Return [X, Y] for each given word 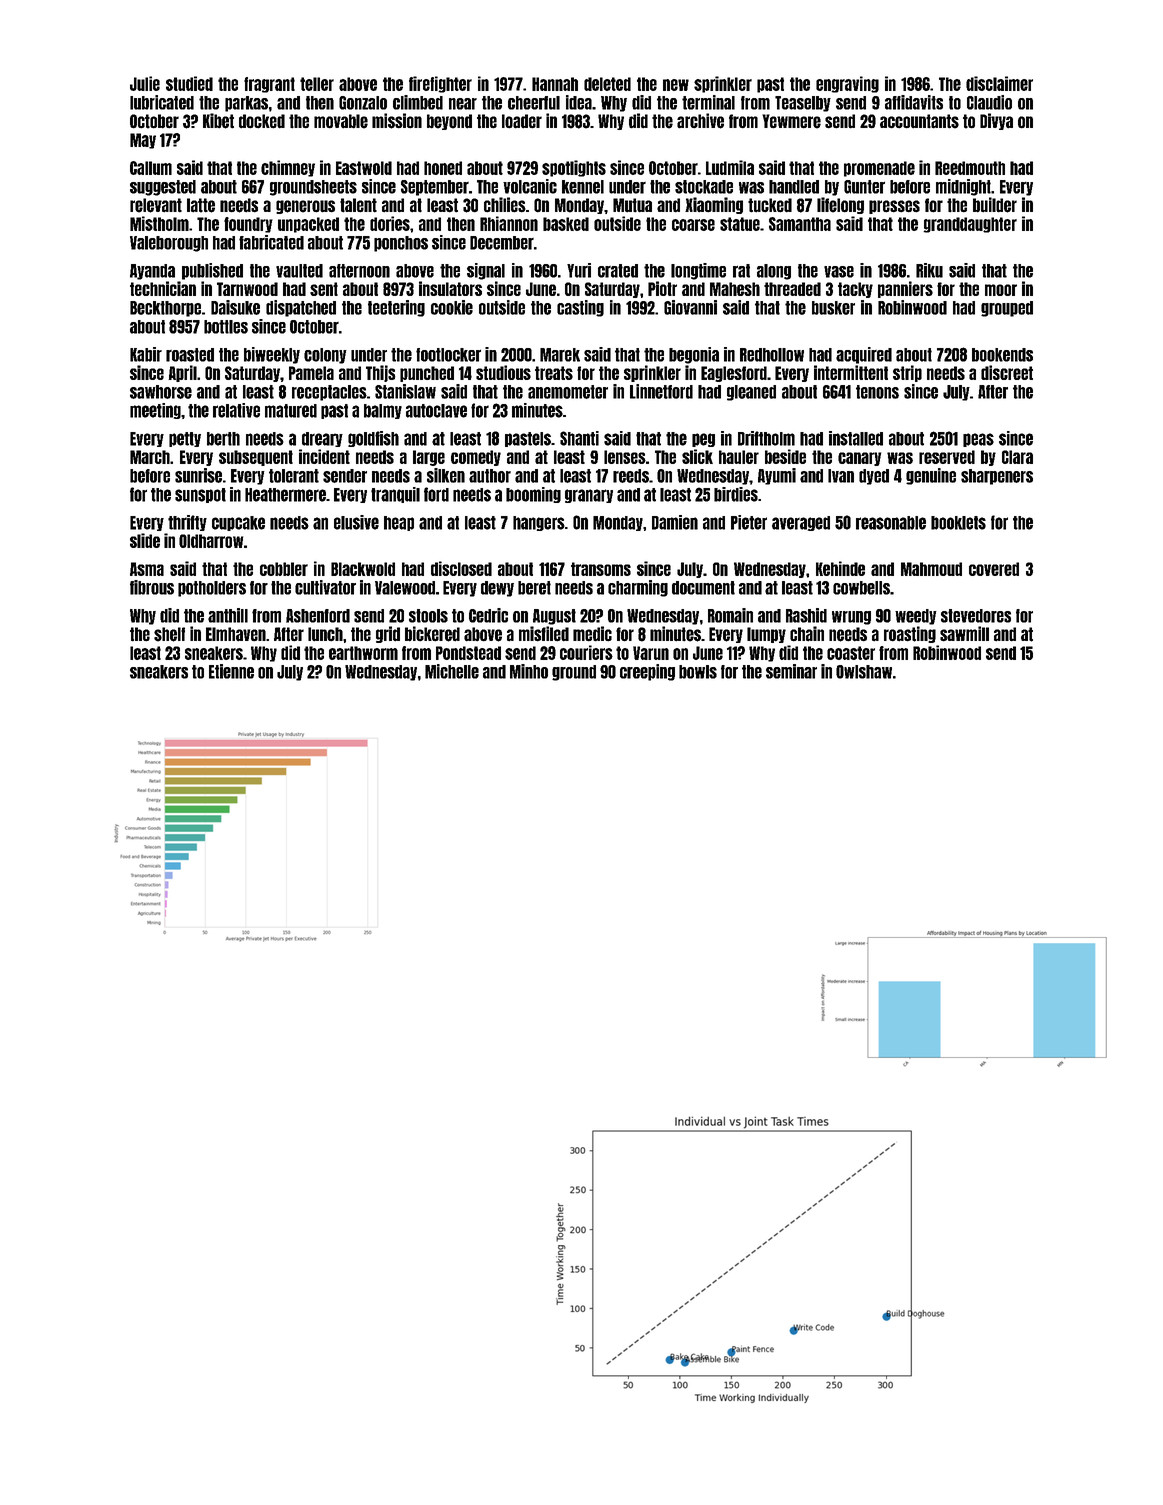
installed [856, 438]
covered [994, 569]
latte [201, 205]
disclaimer [999, 83]
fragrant [269, 85]
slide [145, 540]
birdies [736, 494]
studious [503, 372]
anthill [228, 615]
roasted [190, 355]
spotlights [574, 168]
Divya [996, 121]
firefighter [440, 84]
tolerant [294, 476]
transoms [601, 569]
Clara [1017, 457]
